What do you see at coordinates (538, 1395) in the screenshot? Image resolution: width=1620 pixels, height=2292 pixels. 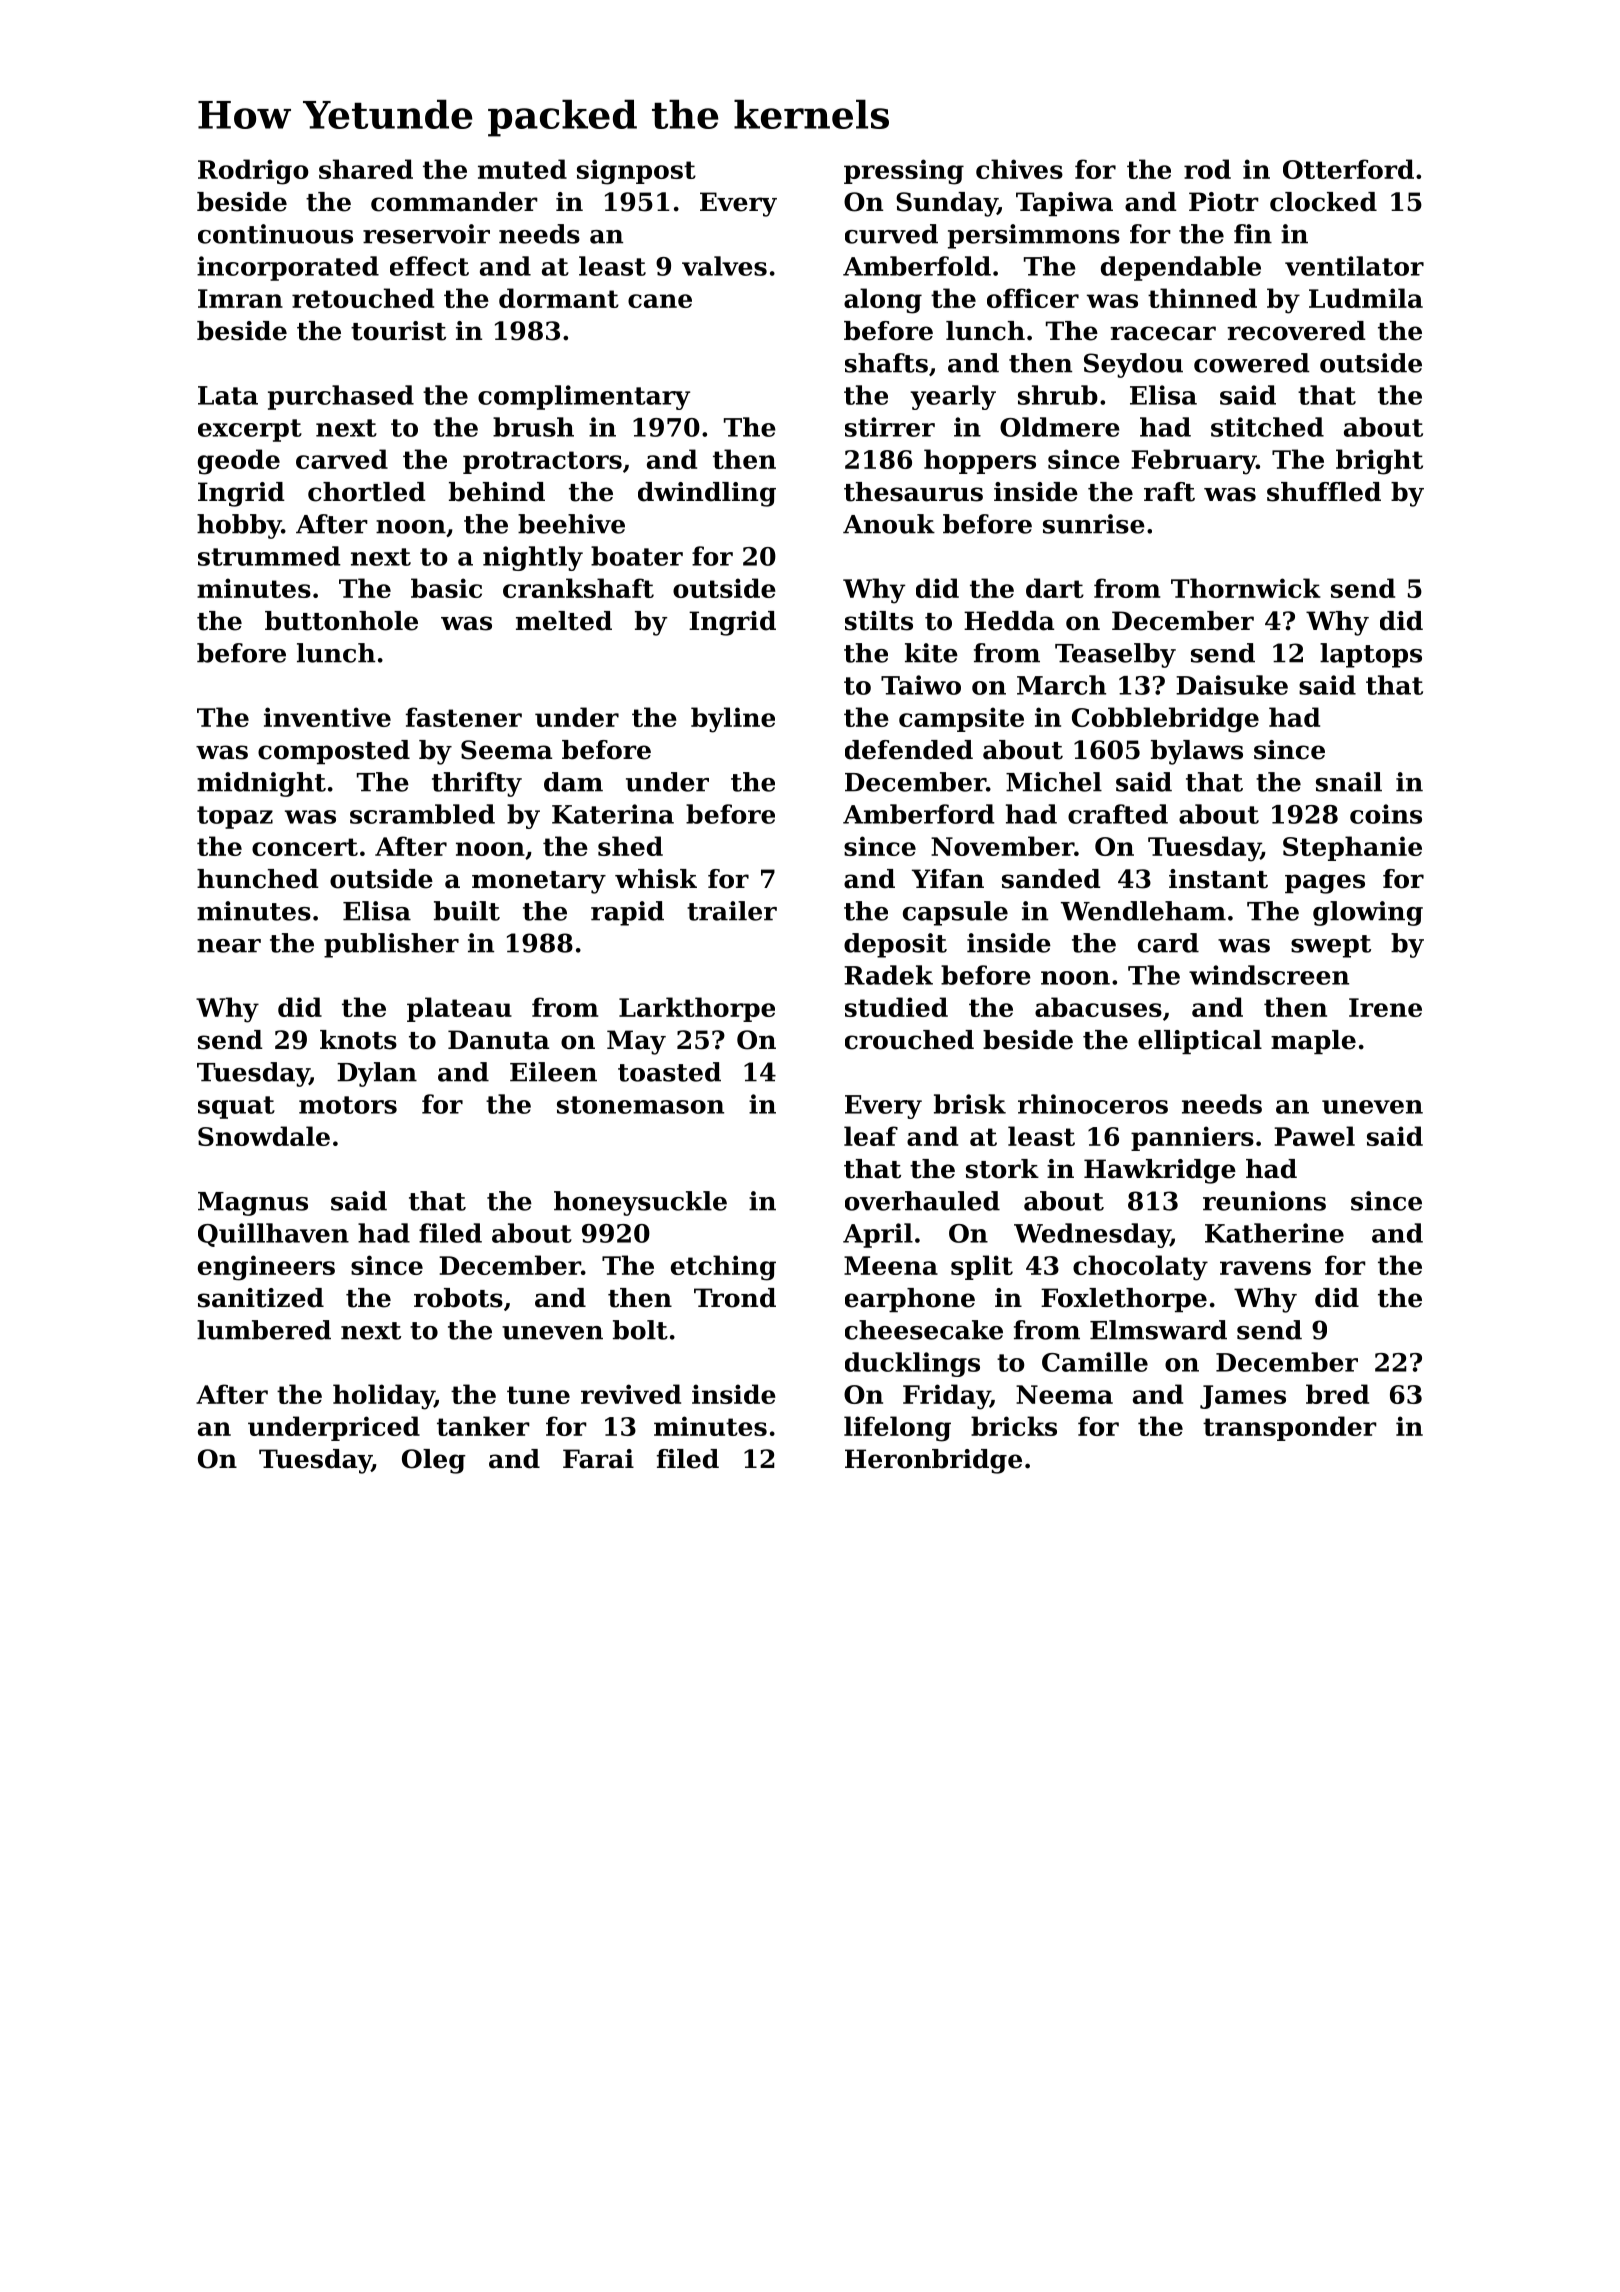 I see `tune` at bounding box center [538, 1395].
